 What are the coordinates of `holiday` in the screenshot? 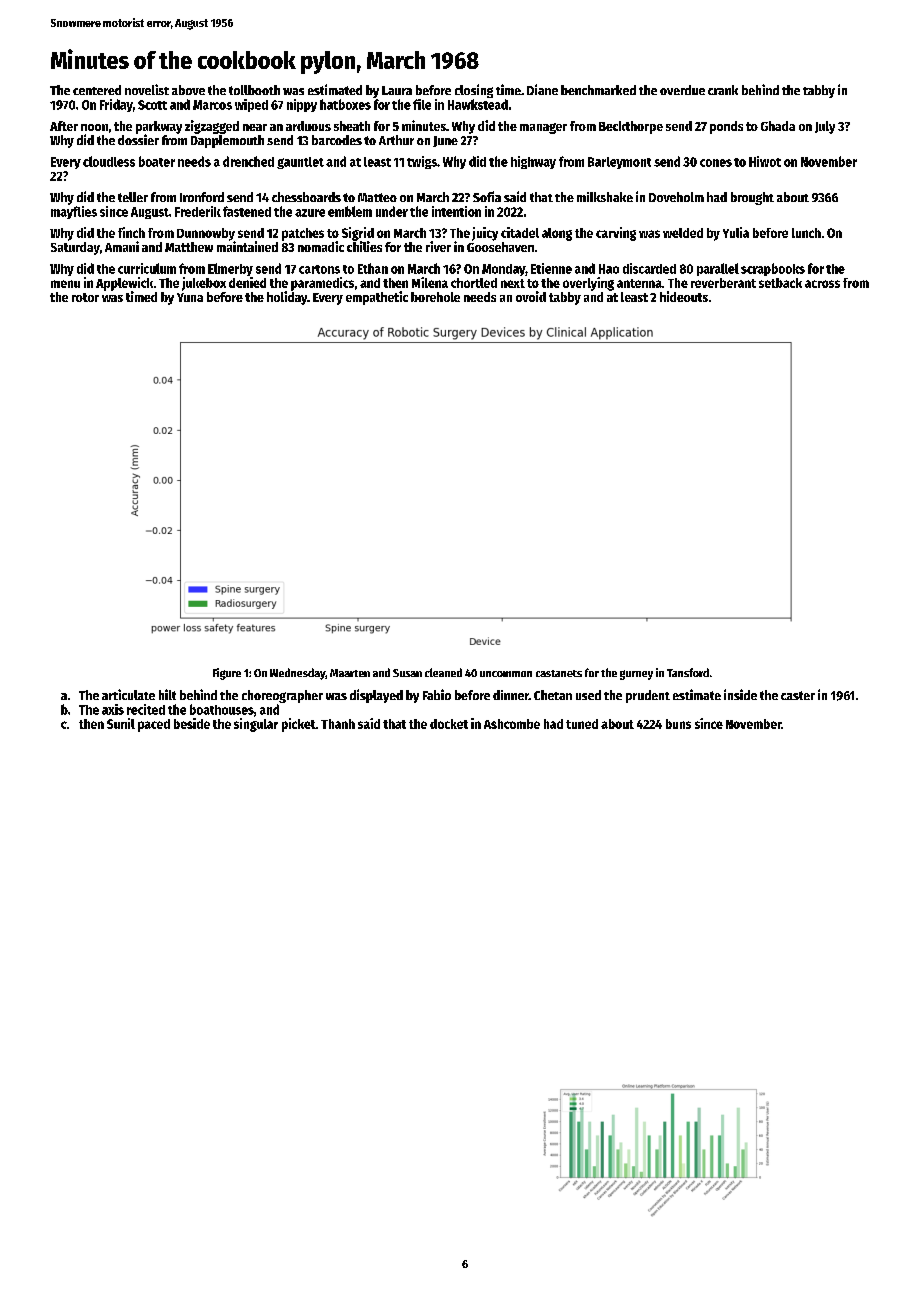 It's located at (287, 298).
